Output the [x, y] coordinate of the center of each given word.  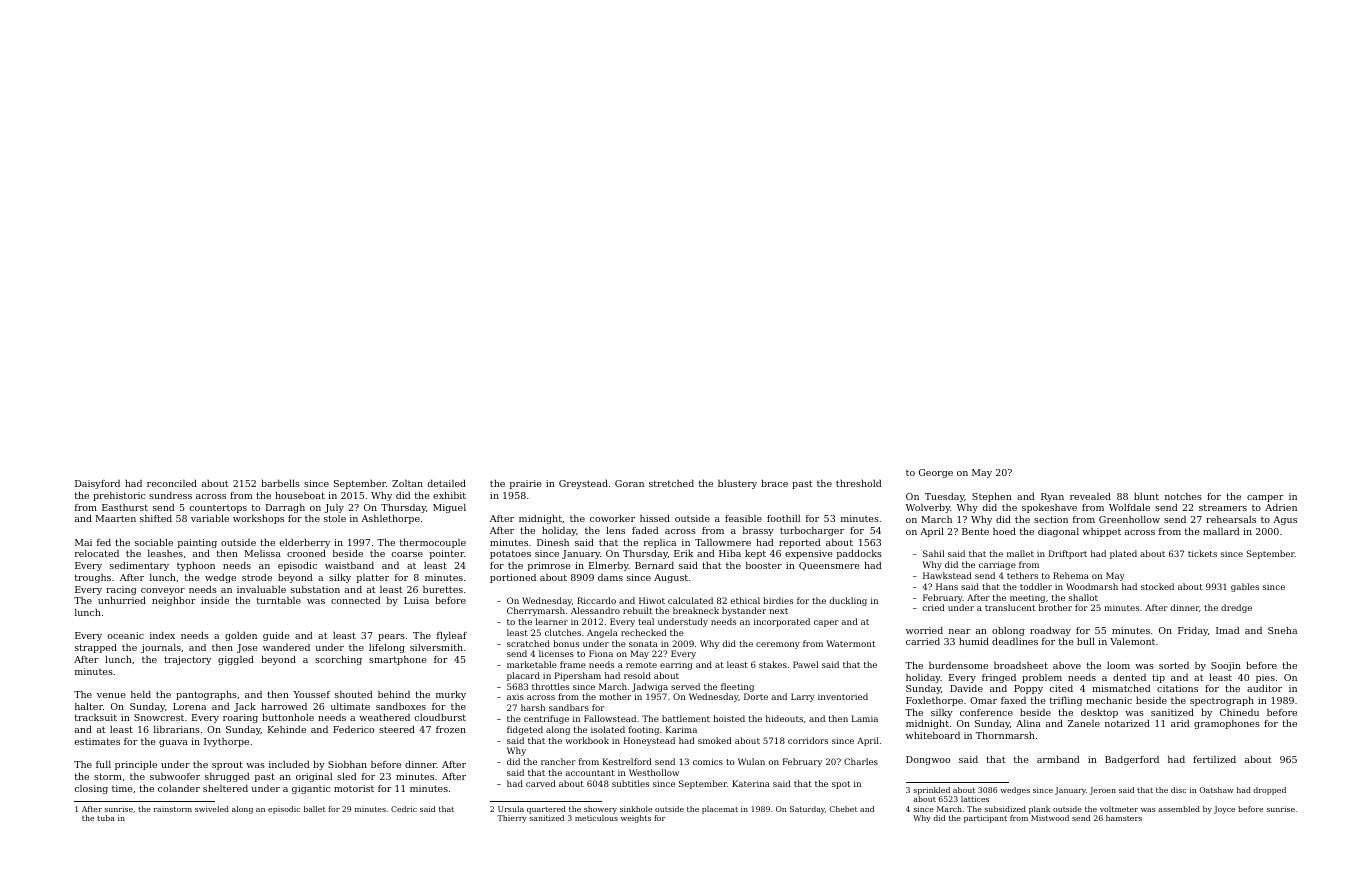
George [936, 473]
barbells [280, 483]
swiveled [212, 809]
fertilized [1214, 759]
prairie [525, 484]
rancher [558, 761]
